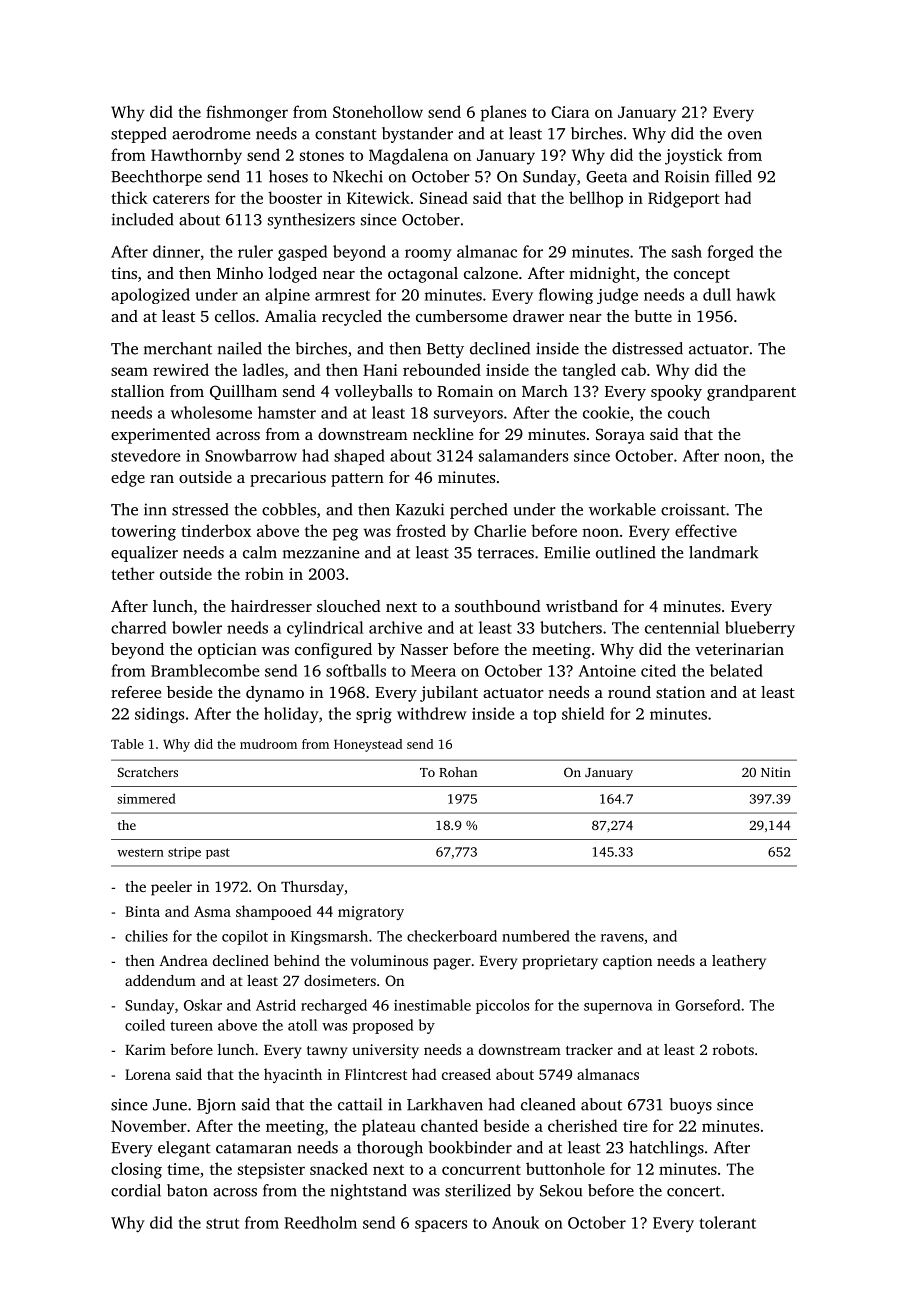 The image size is (908, 1316). Describe the element at coordinates (136, 1190) in the screenshot. I see `cordial` at that location.
